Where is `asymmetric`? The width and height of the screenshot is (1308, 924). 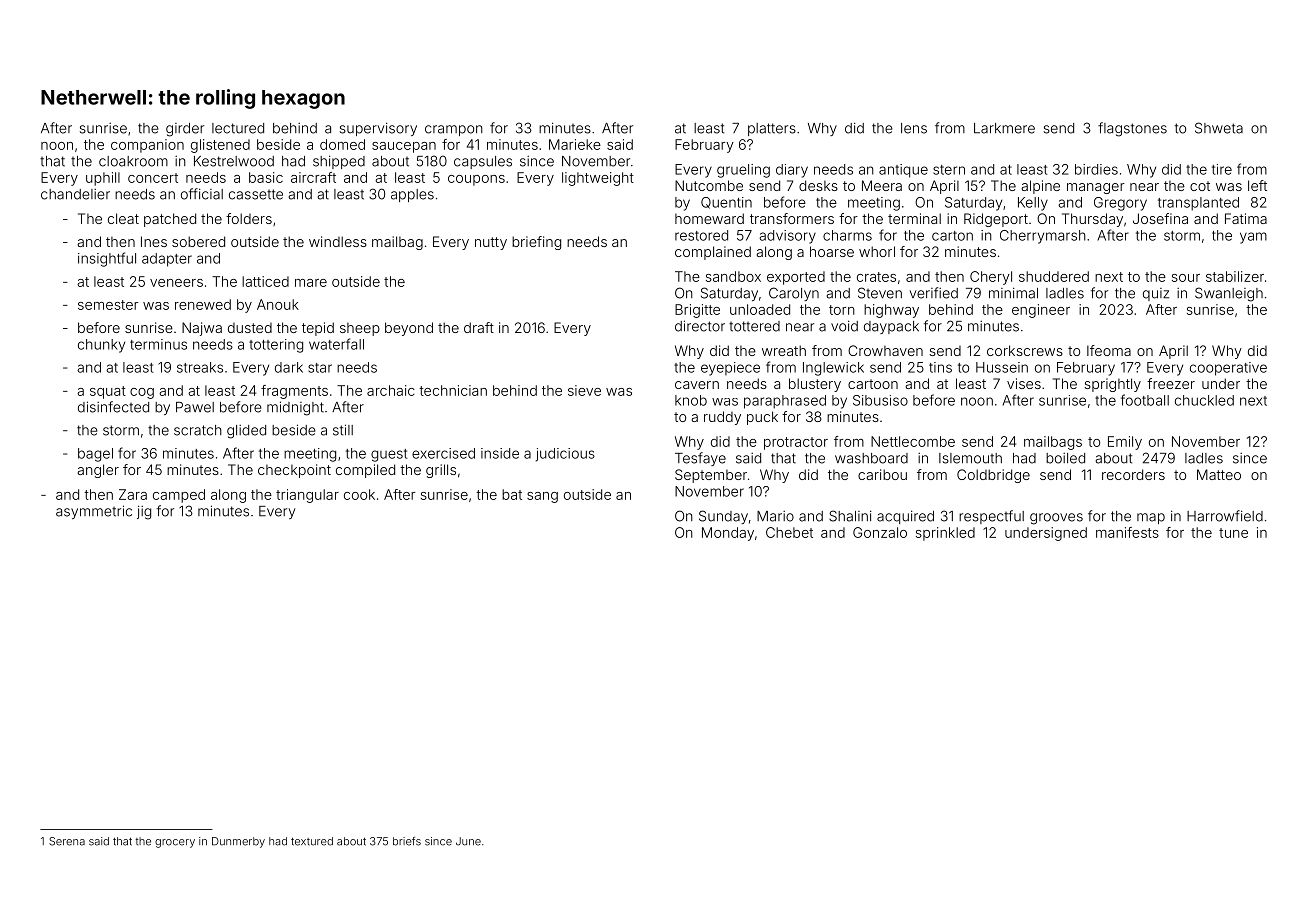 asymmetric is located at coordinates (94, 512).
